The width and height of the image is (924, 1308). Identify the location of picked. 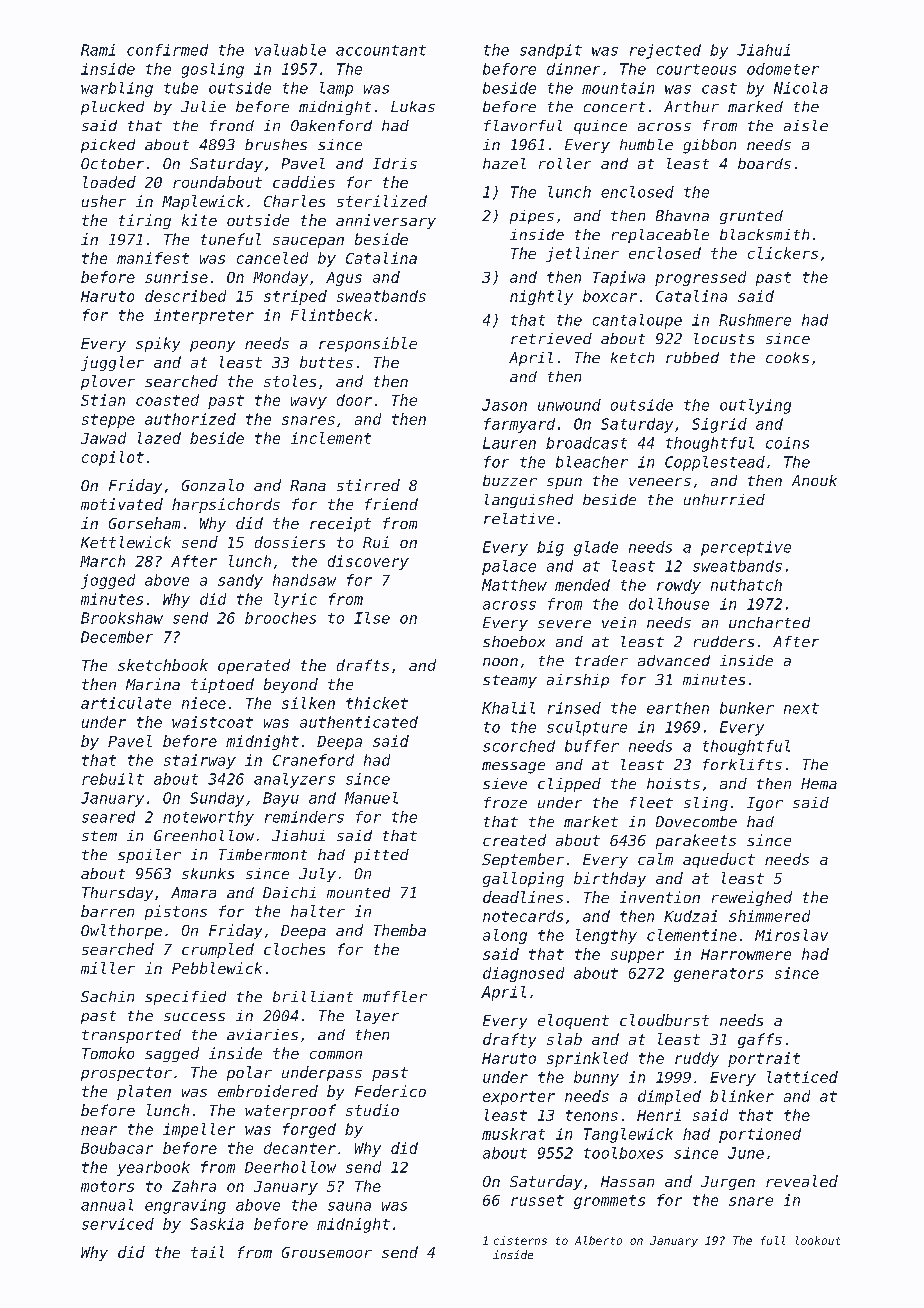
(108, 146).
